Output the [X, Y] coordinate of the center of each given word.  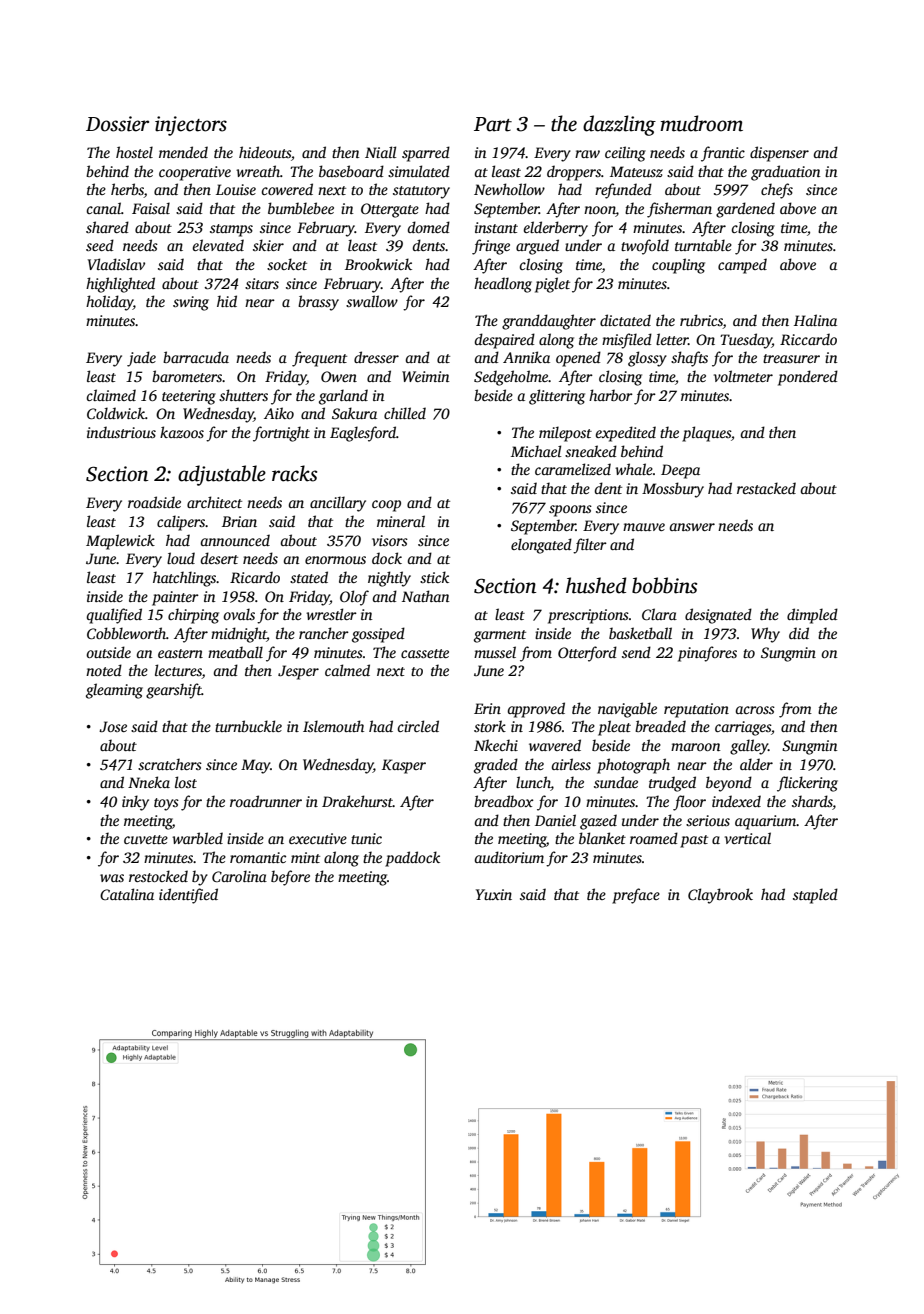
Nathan [425, 596]
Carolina [239, 876]
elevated [218, 245]
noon [600, 211]
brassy [318, 303]
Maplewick [120, 542]
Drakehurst [357, 801]
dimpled [812, 616]
